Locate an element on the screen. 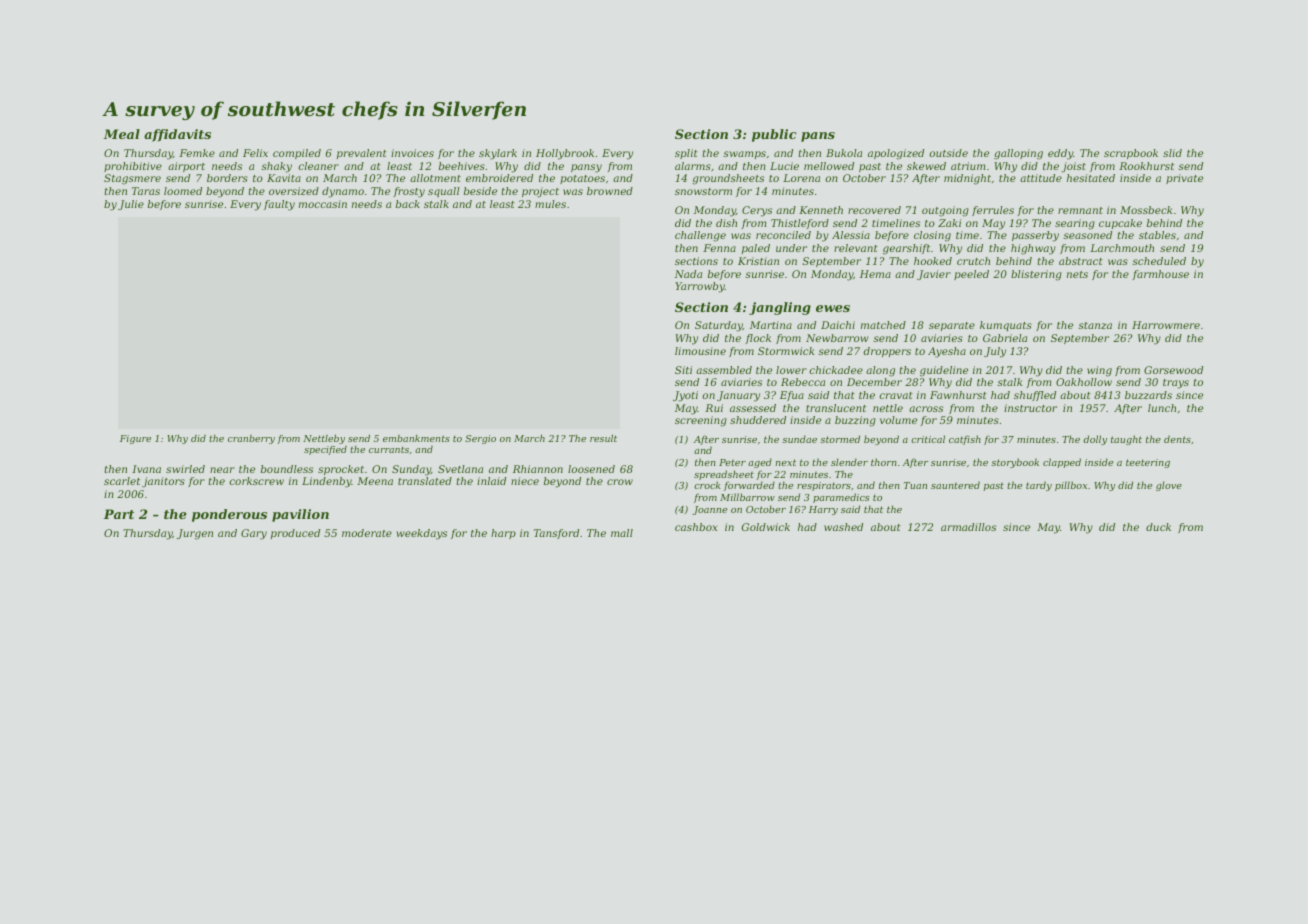 This screenshot has height=924, width=1308. prohibitive is located at coordinates (133, 167).
